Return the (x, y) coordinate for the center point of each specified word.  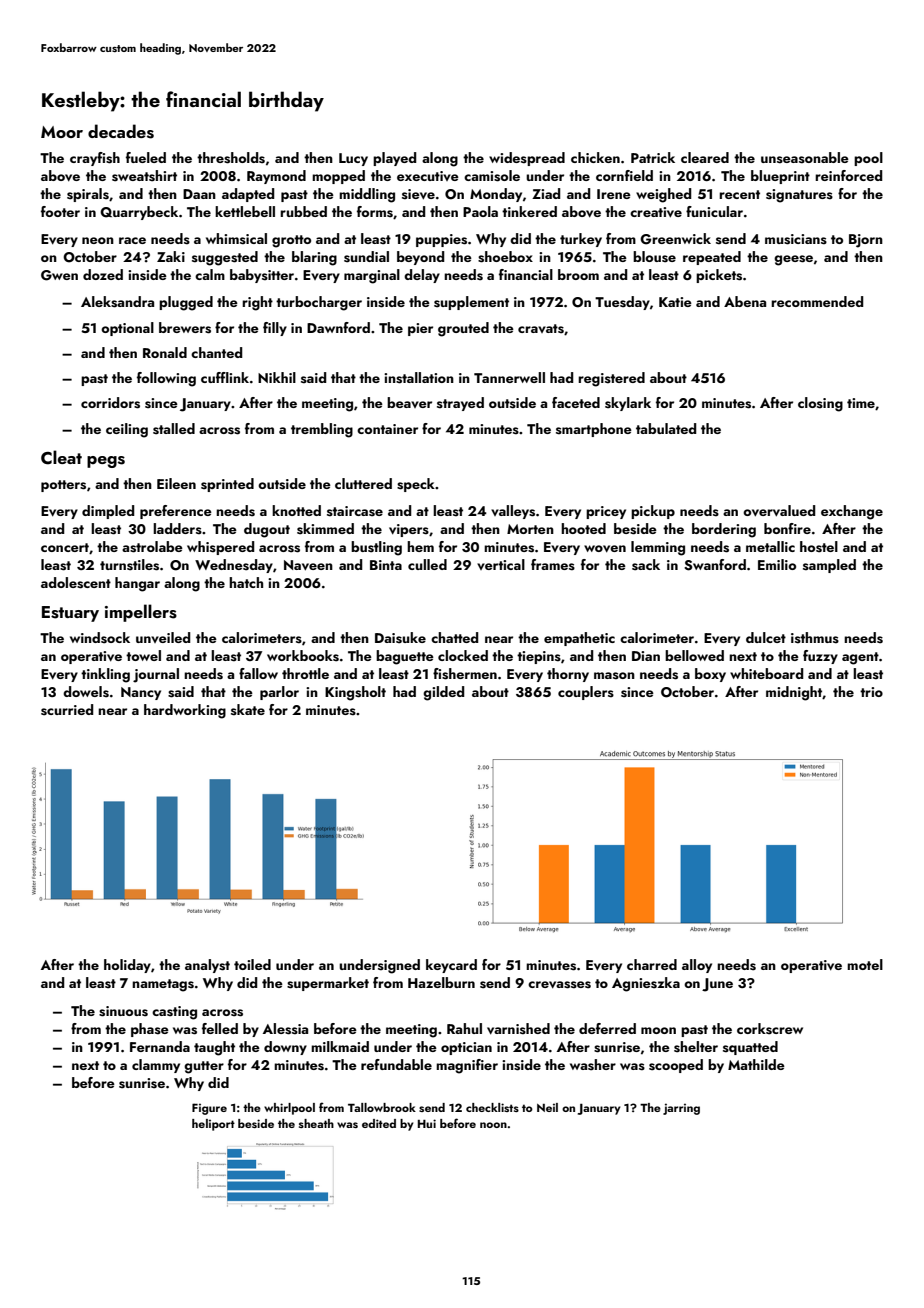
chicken (595, 157)
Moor (62, 132)
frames (553, 565)
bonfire (787, 528)
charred (652, 964)
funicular (714, 211)
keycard (451, 966)
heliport (213, 1125)
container (387, 429)
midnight (794, 693)
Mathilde (756, 1064)
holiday (127, 966)
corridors (110, 403)
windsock (100, 638)
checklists (492, 1107)
